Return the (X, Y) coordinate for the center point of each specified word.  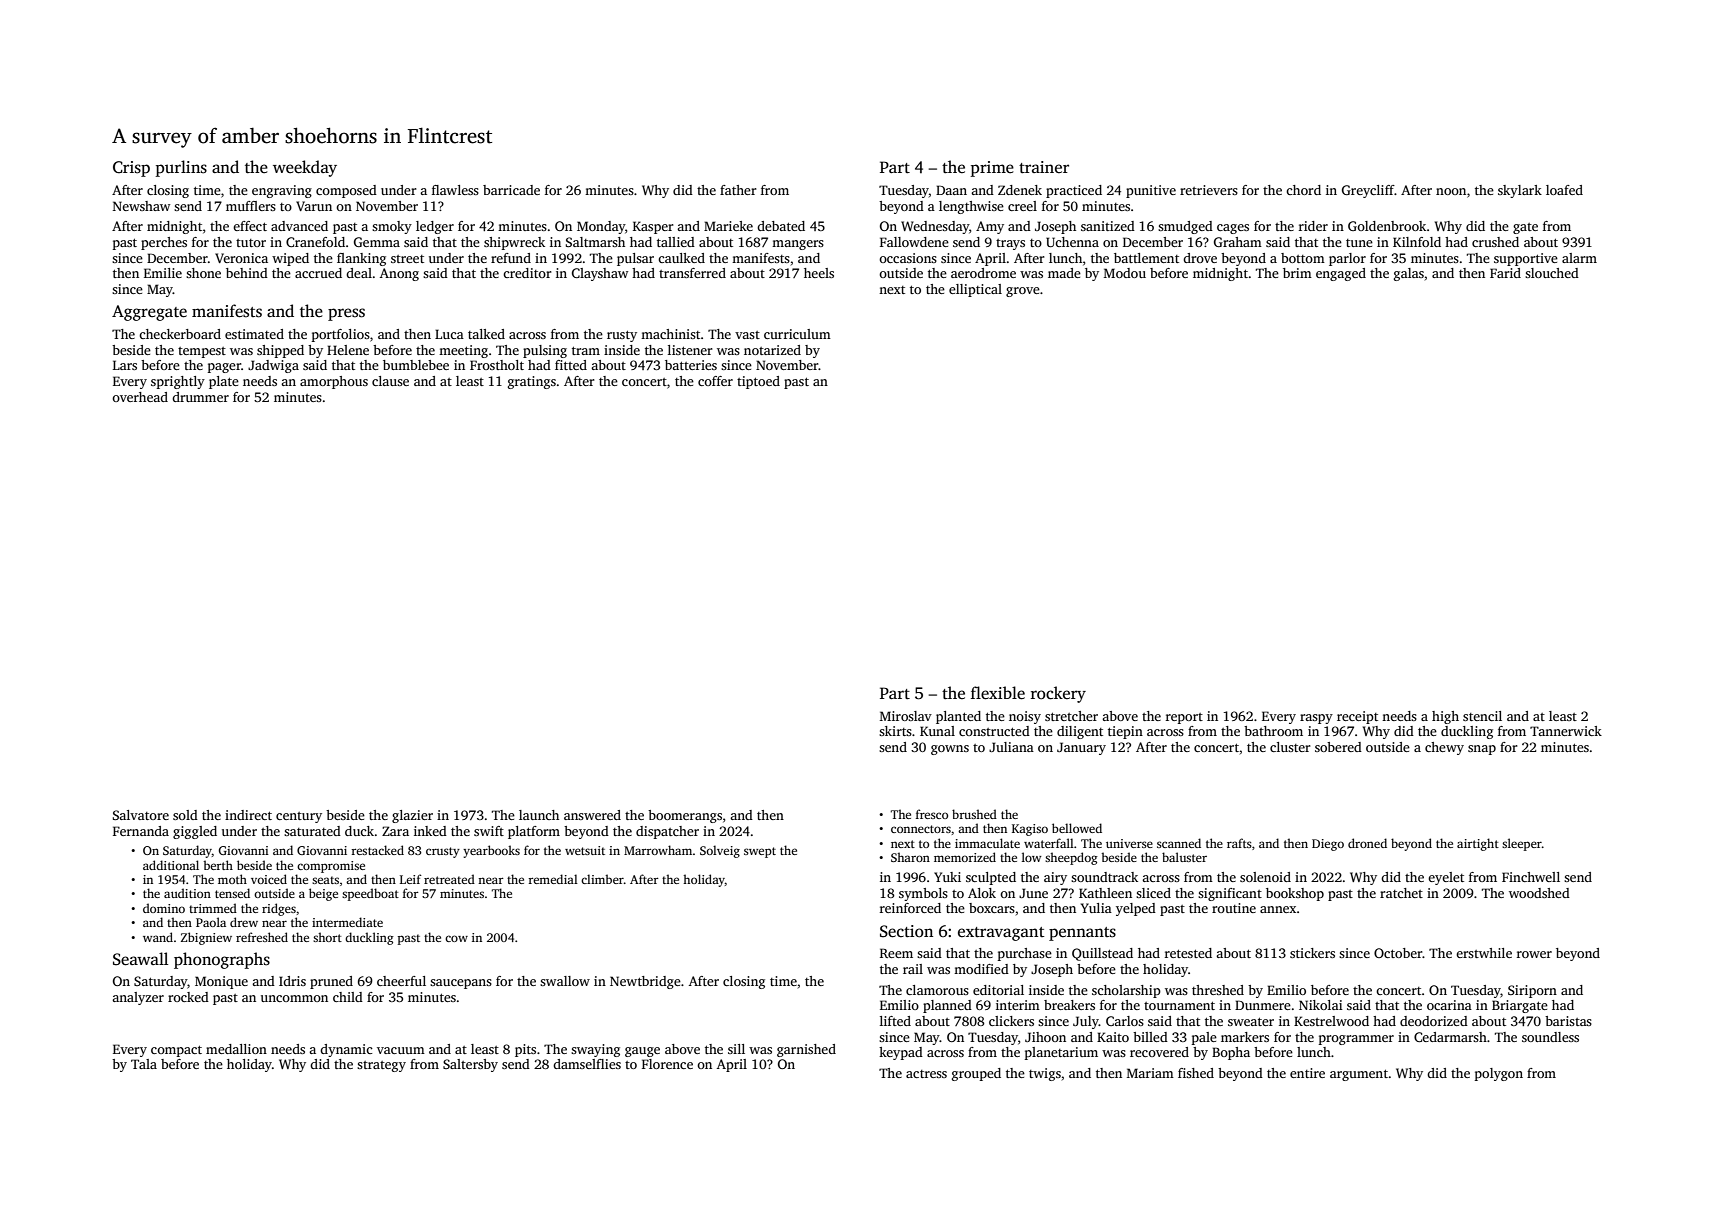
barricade (511, 190)
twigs (1045, 1074)
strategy (381, 1066)
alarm (1579, 258)
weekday (305, 168)
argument (1359, 1075)
